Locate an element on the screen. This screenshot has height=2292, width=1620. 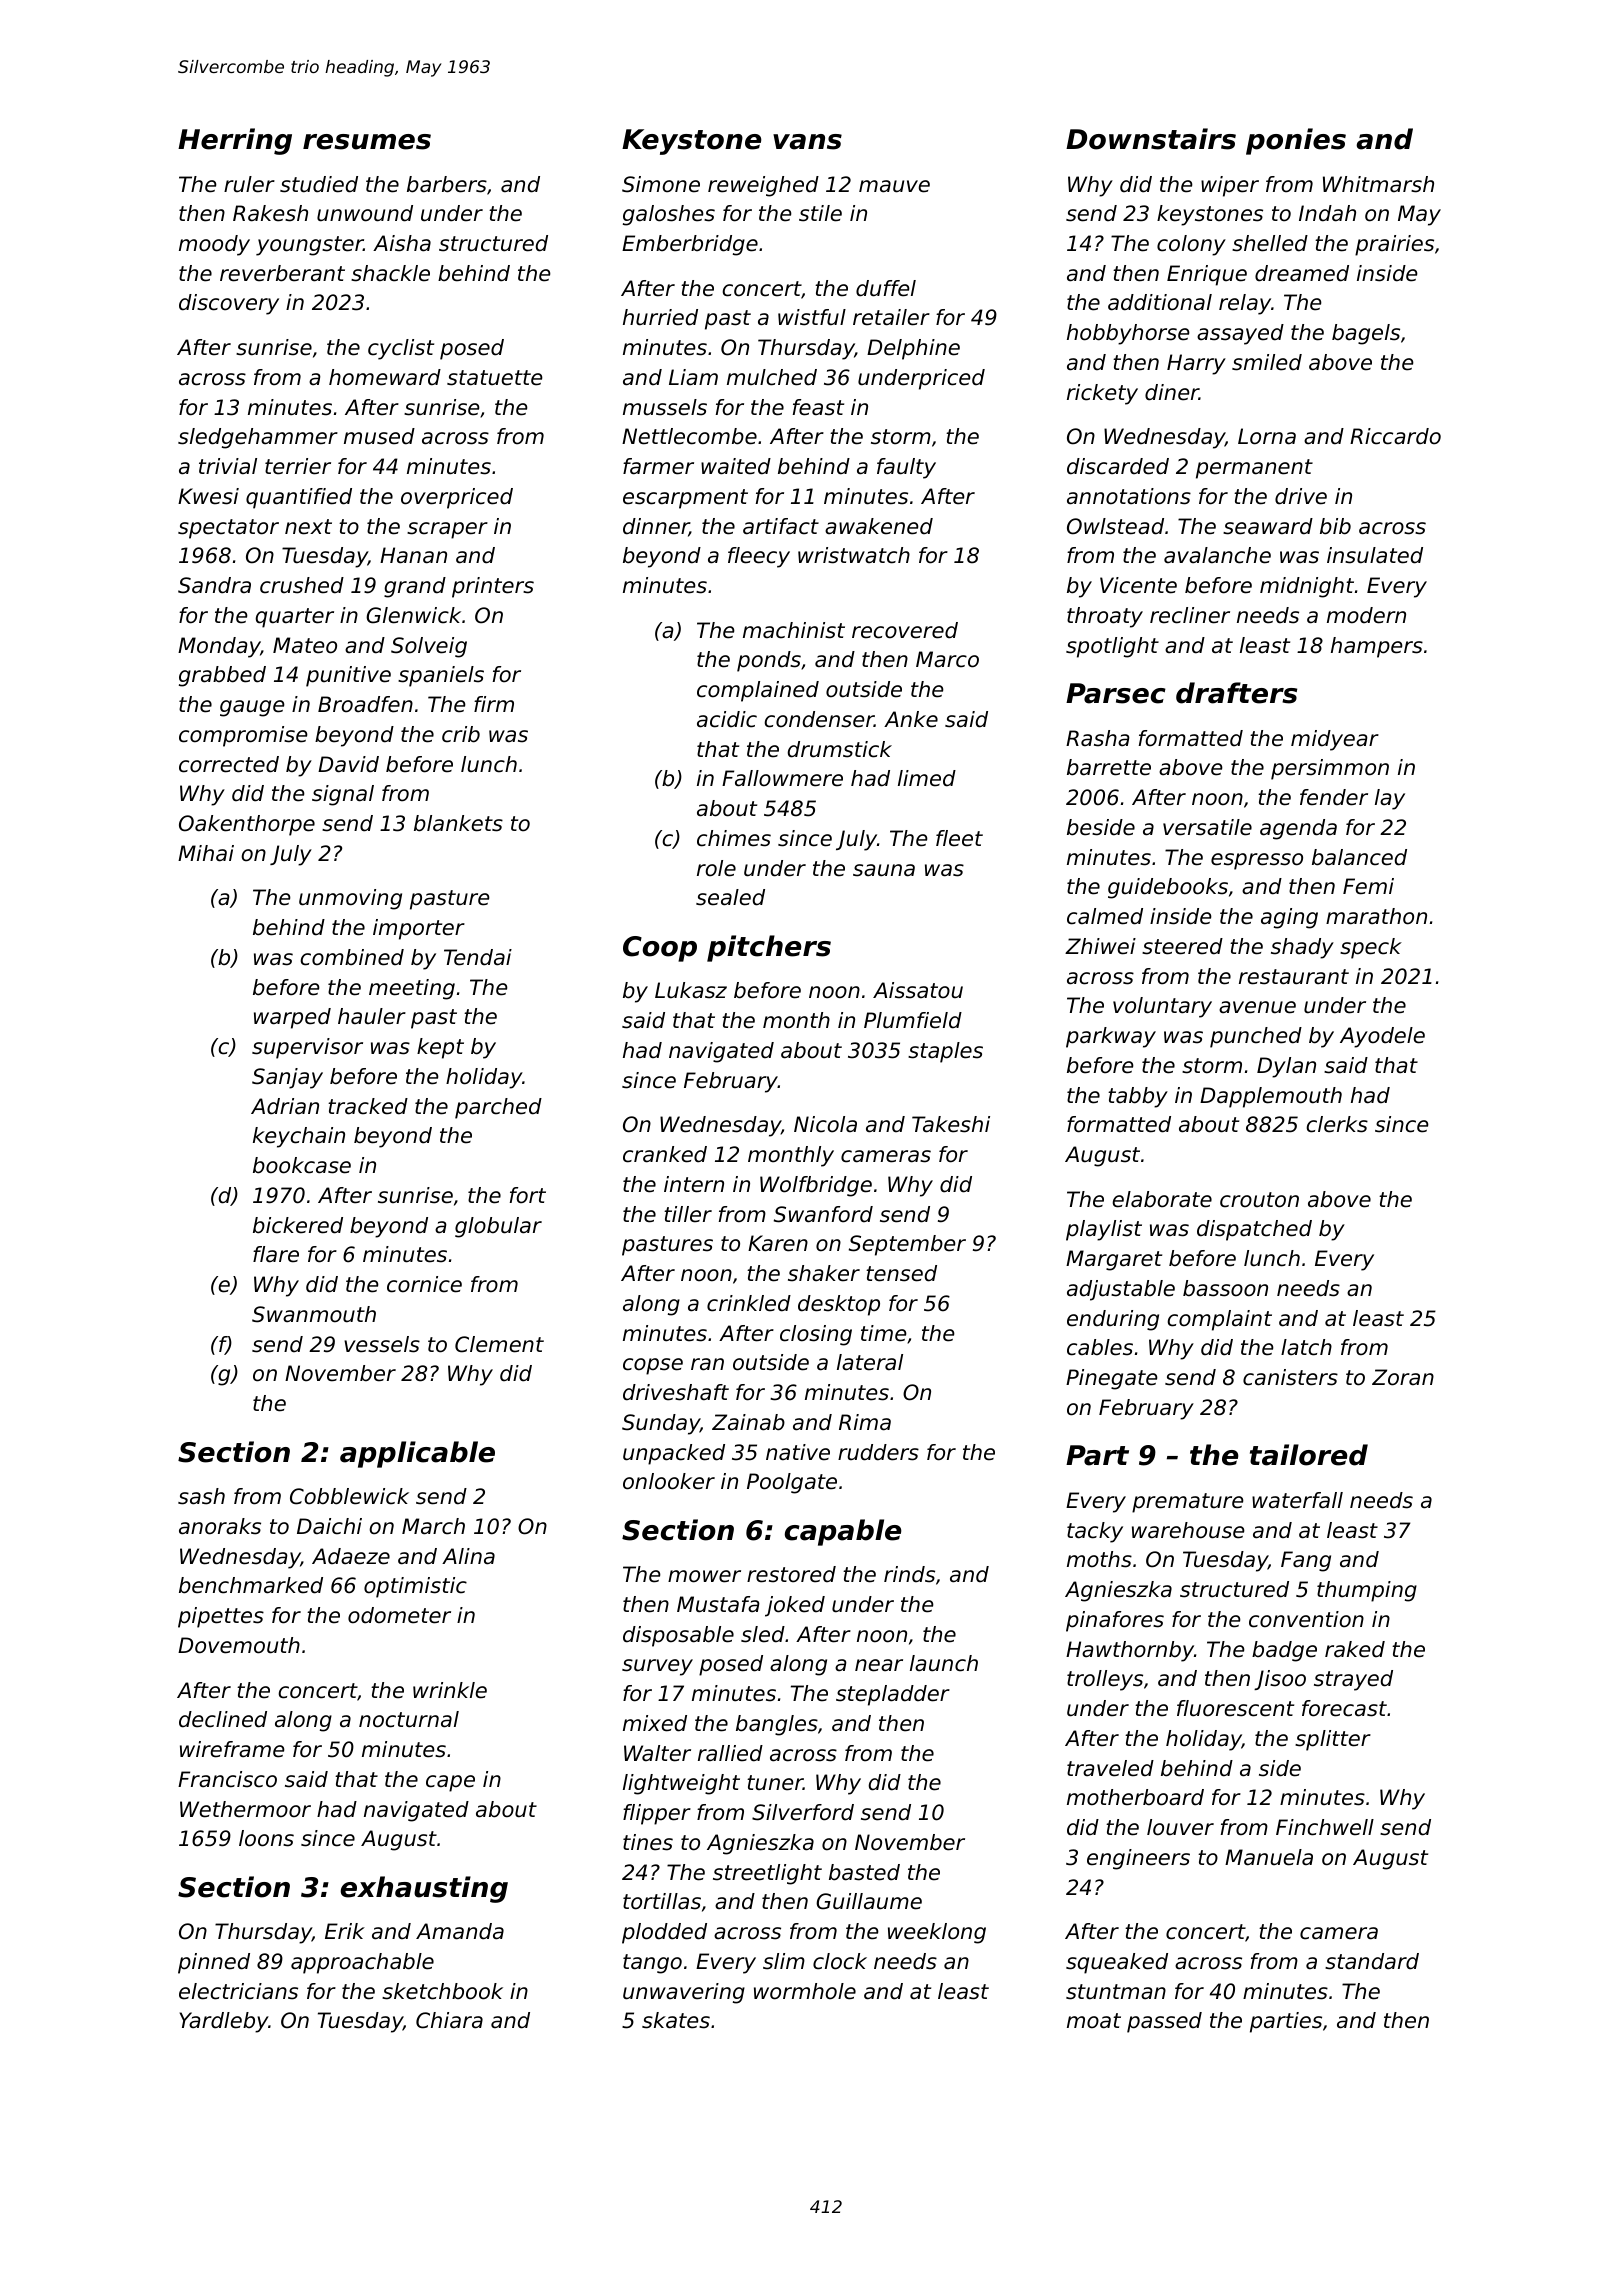
permanent is located at coordinates (1254, 469).
